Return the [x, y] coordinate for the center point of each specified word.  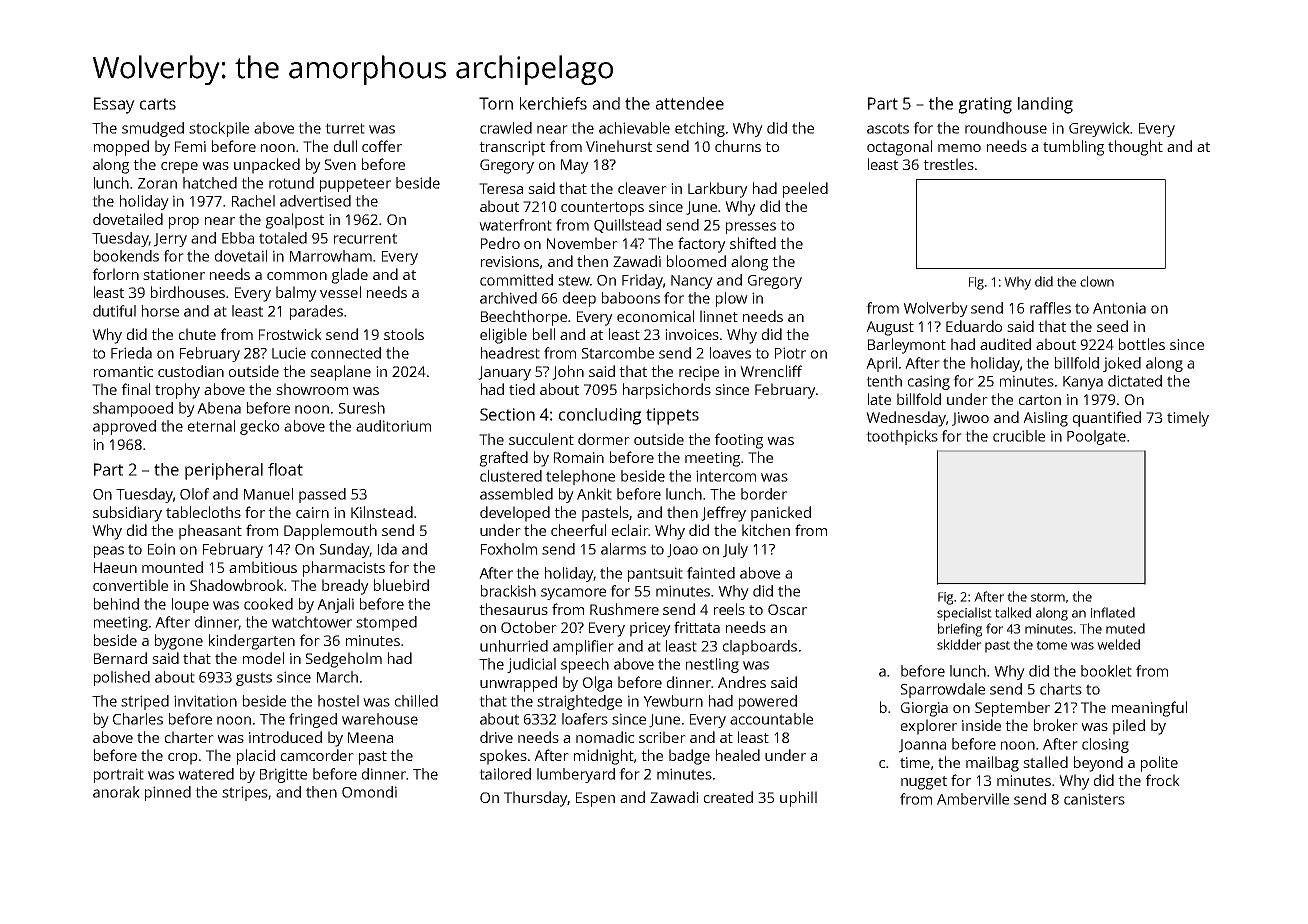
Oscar [787, 609]
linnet [719, 316]
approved [124, 427]
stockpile [219, 129]
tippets [672, 416]
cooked [268, 604]
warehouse [380, 719]
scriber [662, 737]
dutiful [114, 311]
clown [1097, 281]
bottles [1142, 344]
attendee [690, 103]
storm [1048, 597]
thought [1135, 148]
